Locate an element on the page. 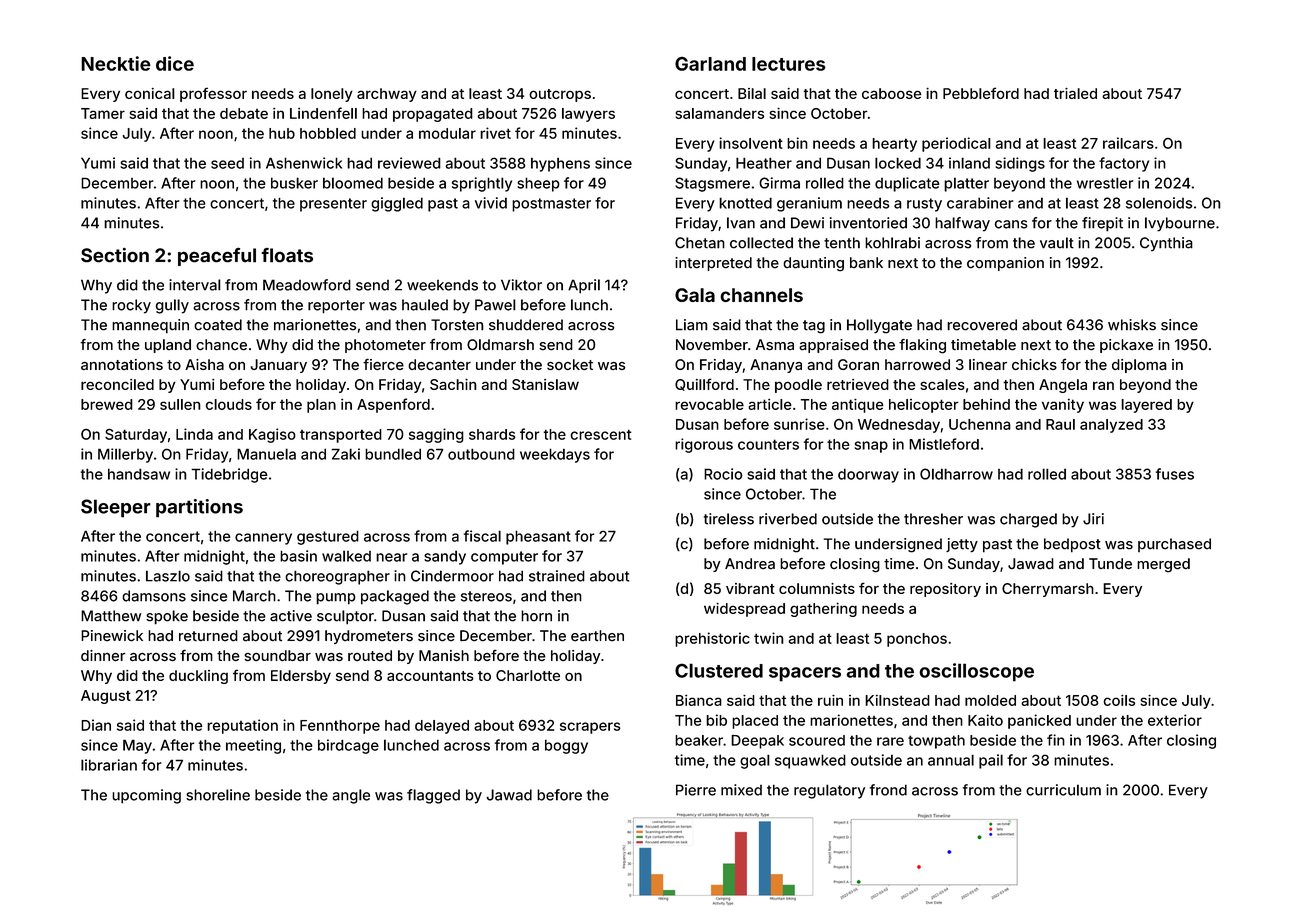  Angela is located at coordinates (1063, 386).
